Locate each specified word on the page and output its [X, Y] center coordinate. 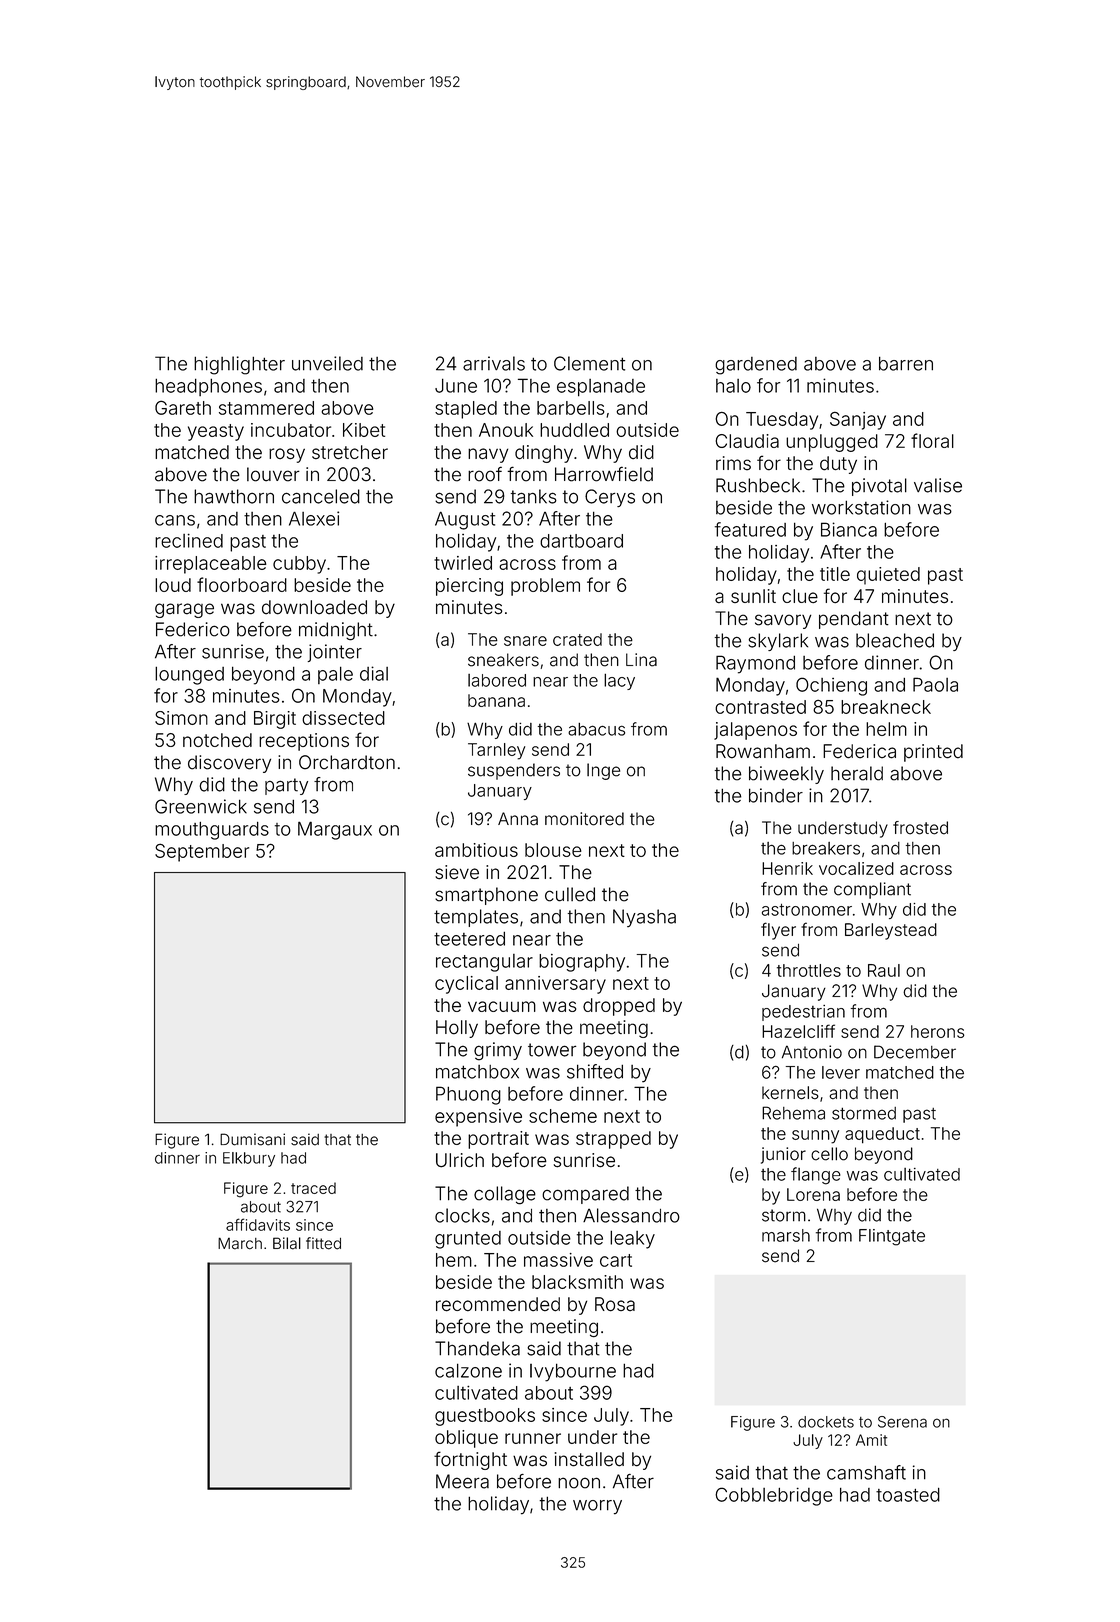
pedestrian [803, 1013]
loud [173, 585]
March [240, 1243]
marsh [786, 1235]
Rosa [615, 1304]
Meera [462, 1481]
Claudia [747, 441]
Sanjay [858, 421]
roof [485, 474]
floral [932, 440]
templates [476, 918]
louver [273, 474]
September [202, 852]
